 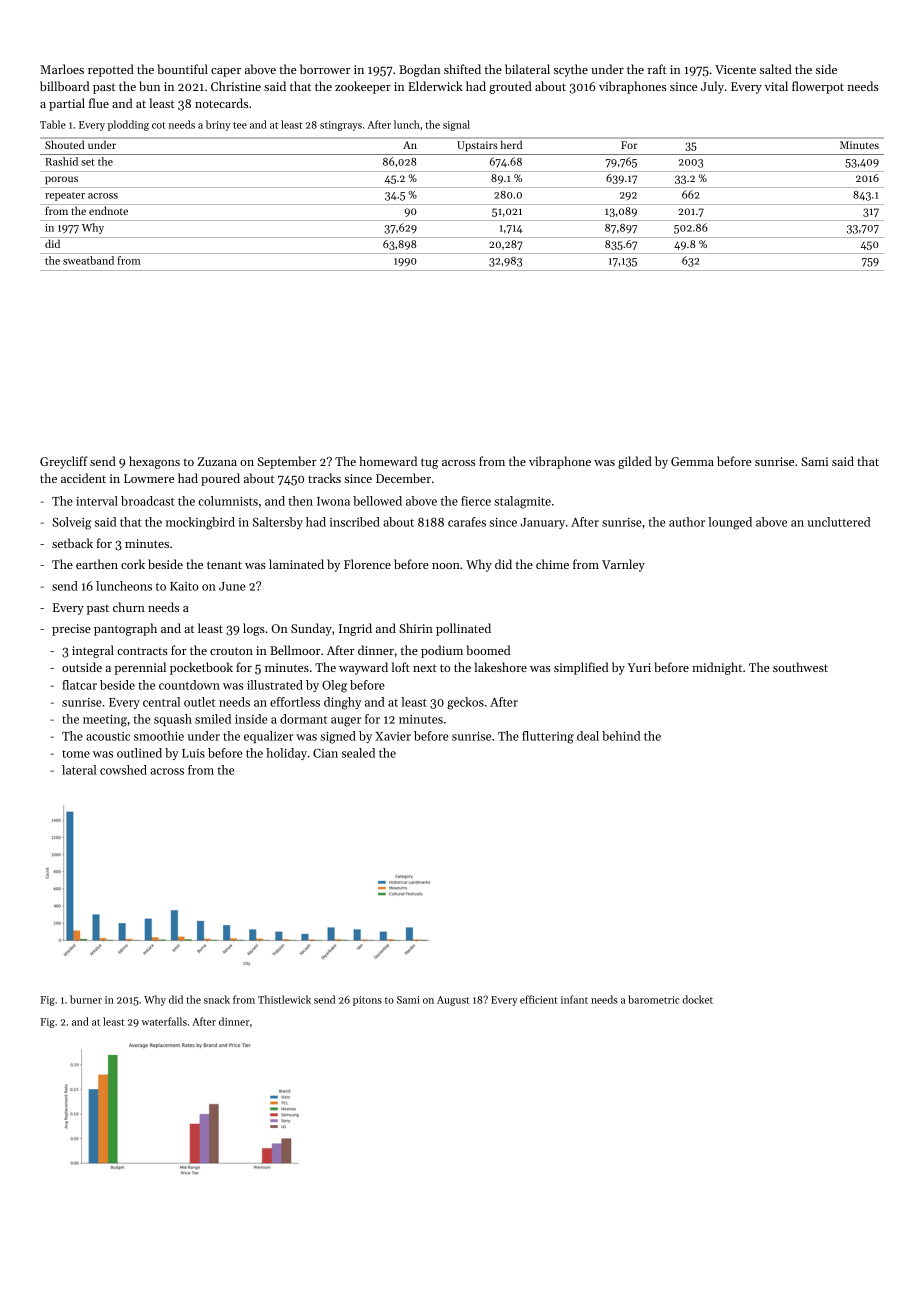 What do you see at coordinates (158, 125) in the page?
I see `cot` at bounding box center [158, 125].
